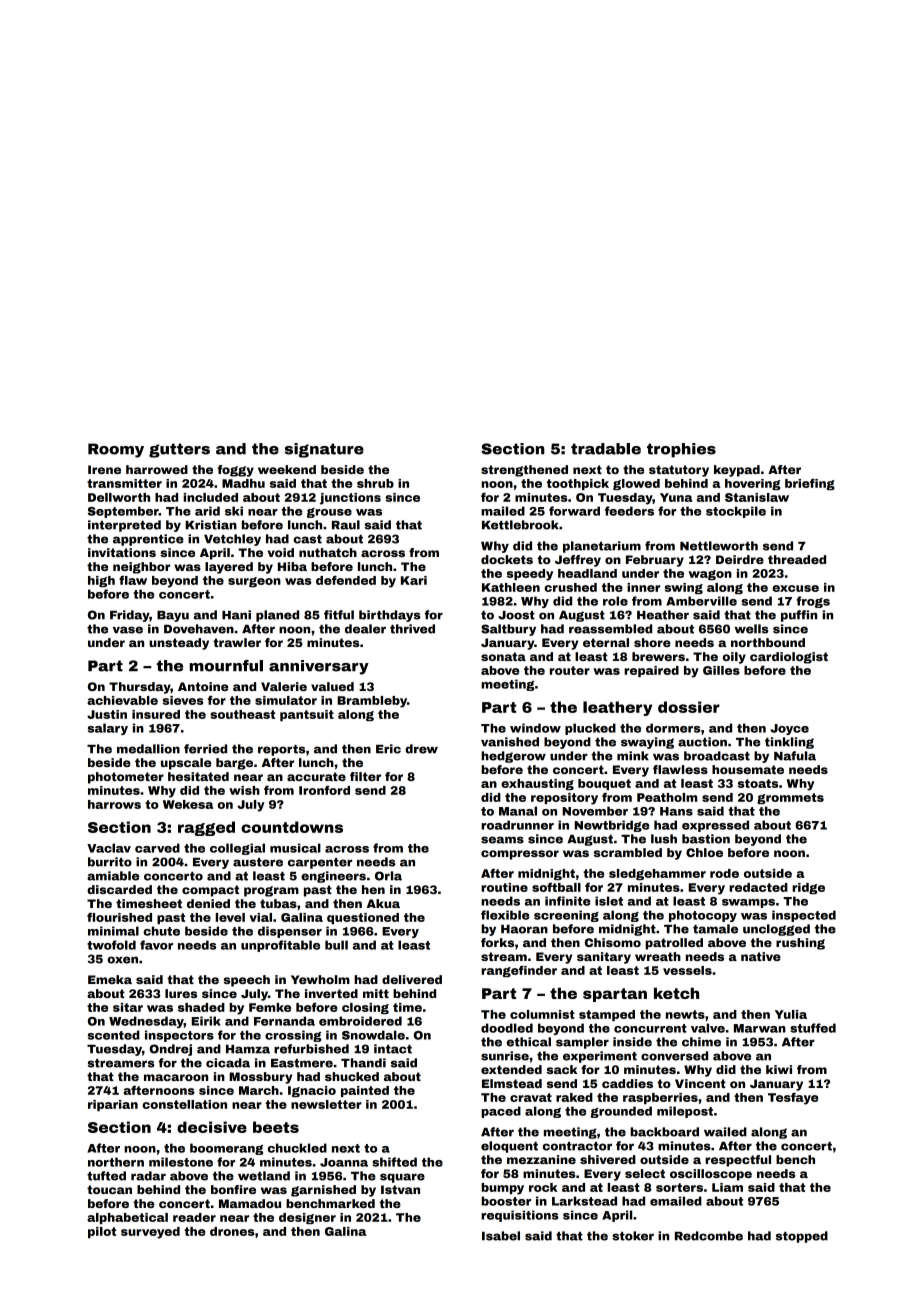 The width and height of the screenshot is (924, 1308). Describe the element at coordinates (365, 1091) in the screenshot. I see `painted` at that location.
